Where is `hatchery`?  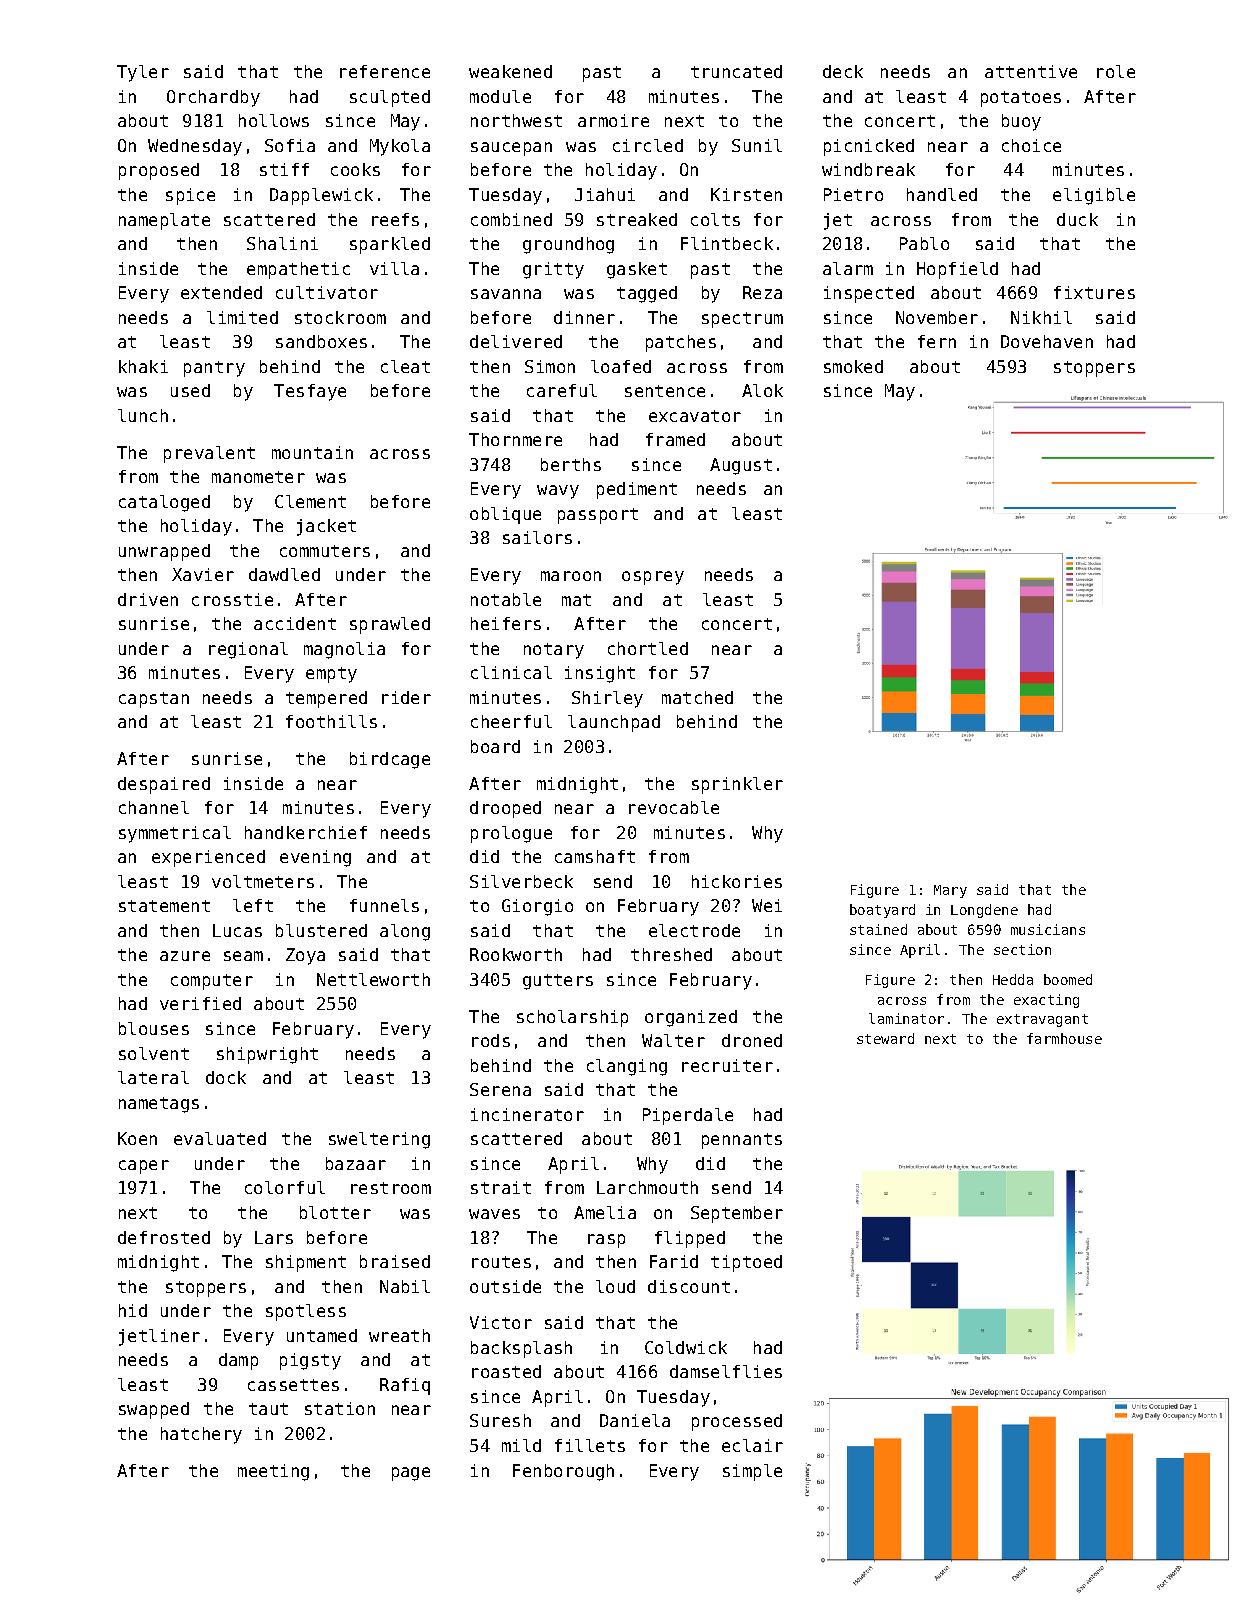
hatchery is located at coordinates (201, 1435).
